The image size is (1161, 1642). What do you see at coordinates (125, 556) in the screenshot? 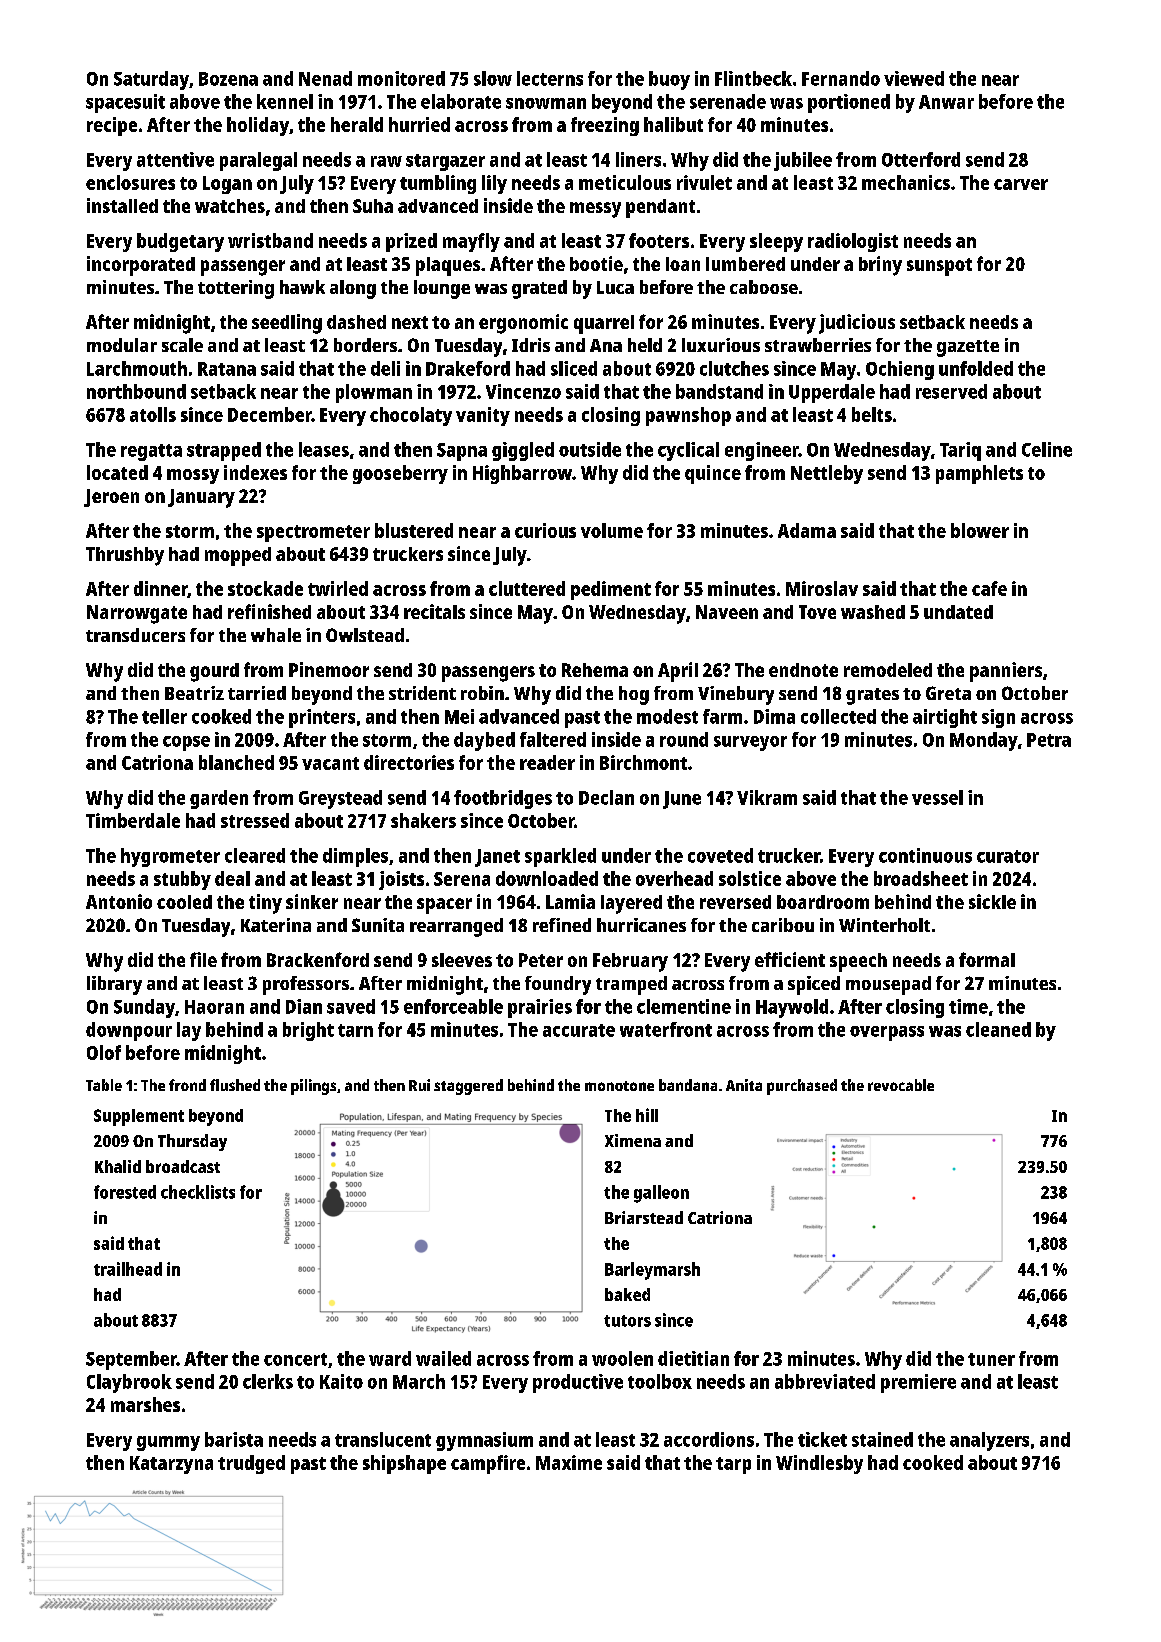
I see `Thrushby` at bounding box center [125, 556].
